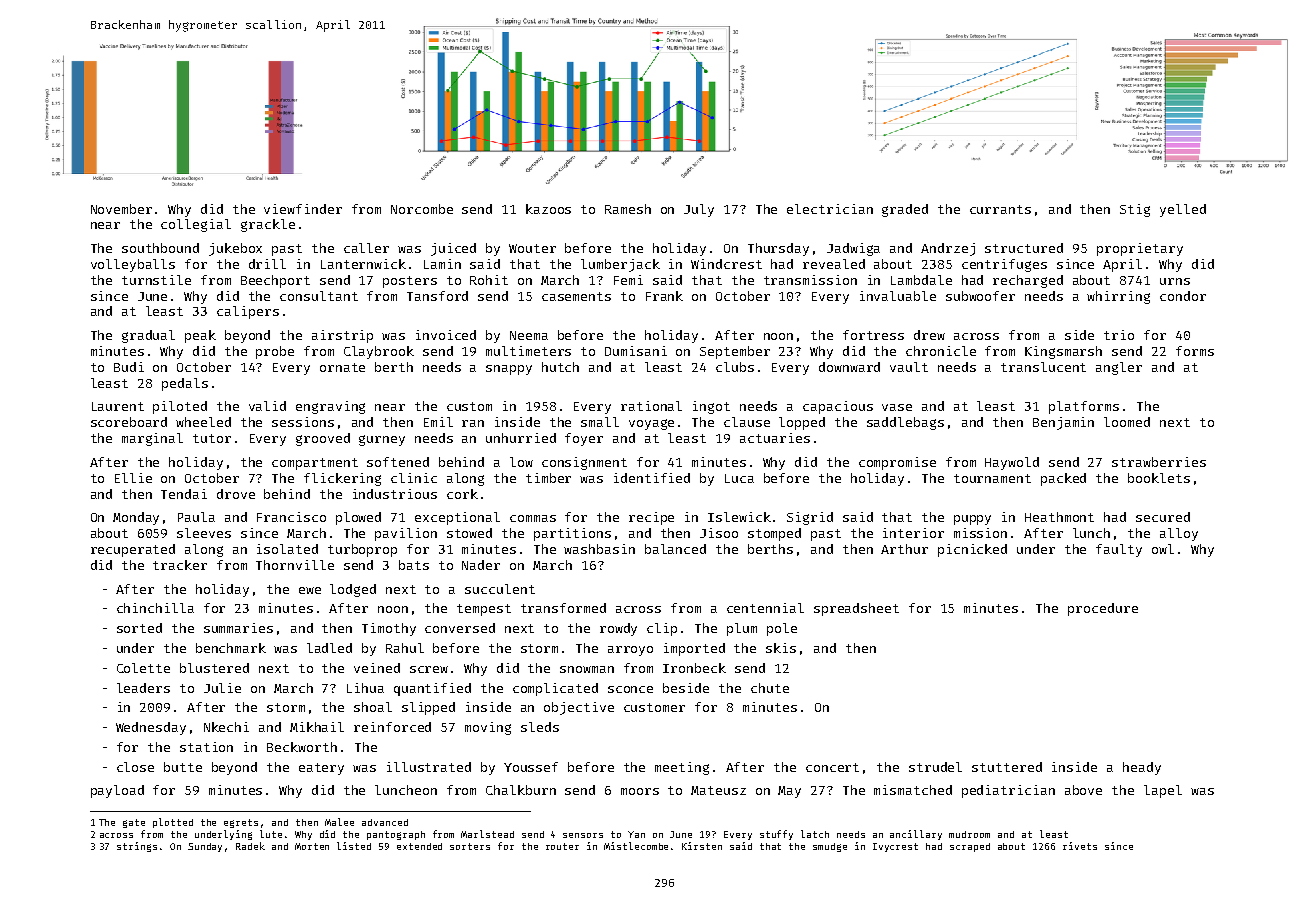  Describe the element at coordinates (726, 264) in the screenshot. I see `Windcrest` at that location.
